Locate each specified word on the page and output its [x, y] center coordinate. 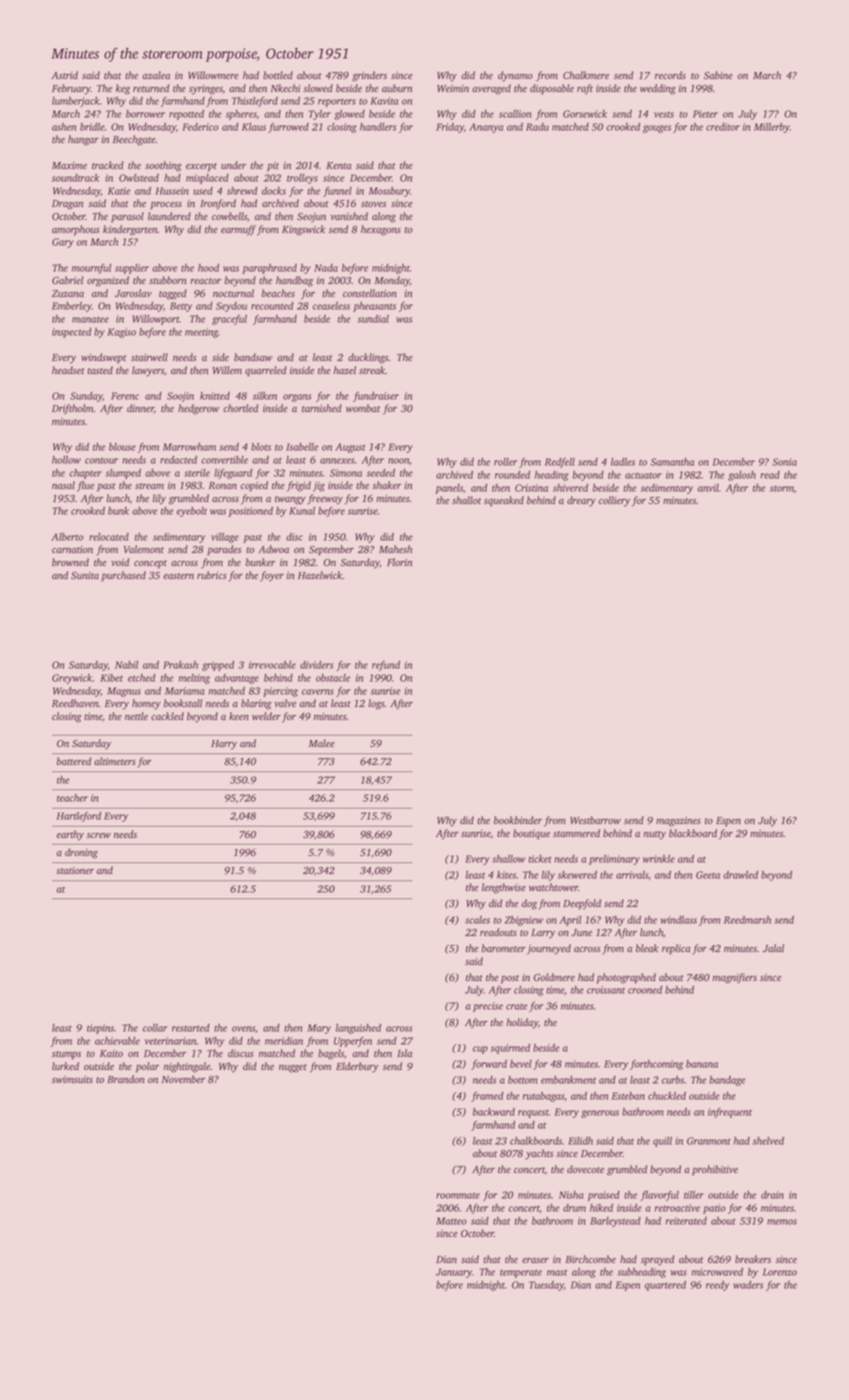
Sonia [784, 462]
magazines [678, 822]
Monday [392, 281]
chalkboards [536, 1141]
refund [386, 666]
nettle [136, 716]
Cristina [531, 488]
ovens [243, 1029]
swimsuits [72, 1079]
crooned [645, 990]
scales [477, 920]
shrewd [242, 191]
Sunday [86, 397]
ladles [623, 462]
